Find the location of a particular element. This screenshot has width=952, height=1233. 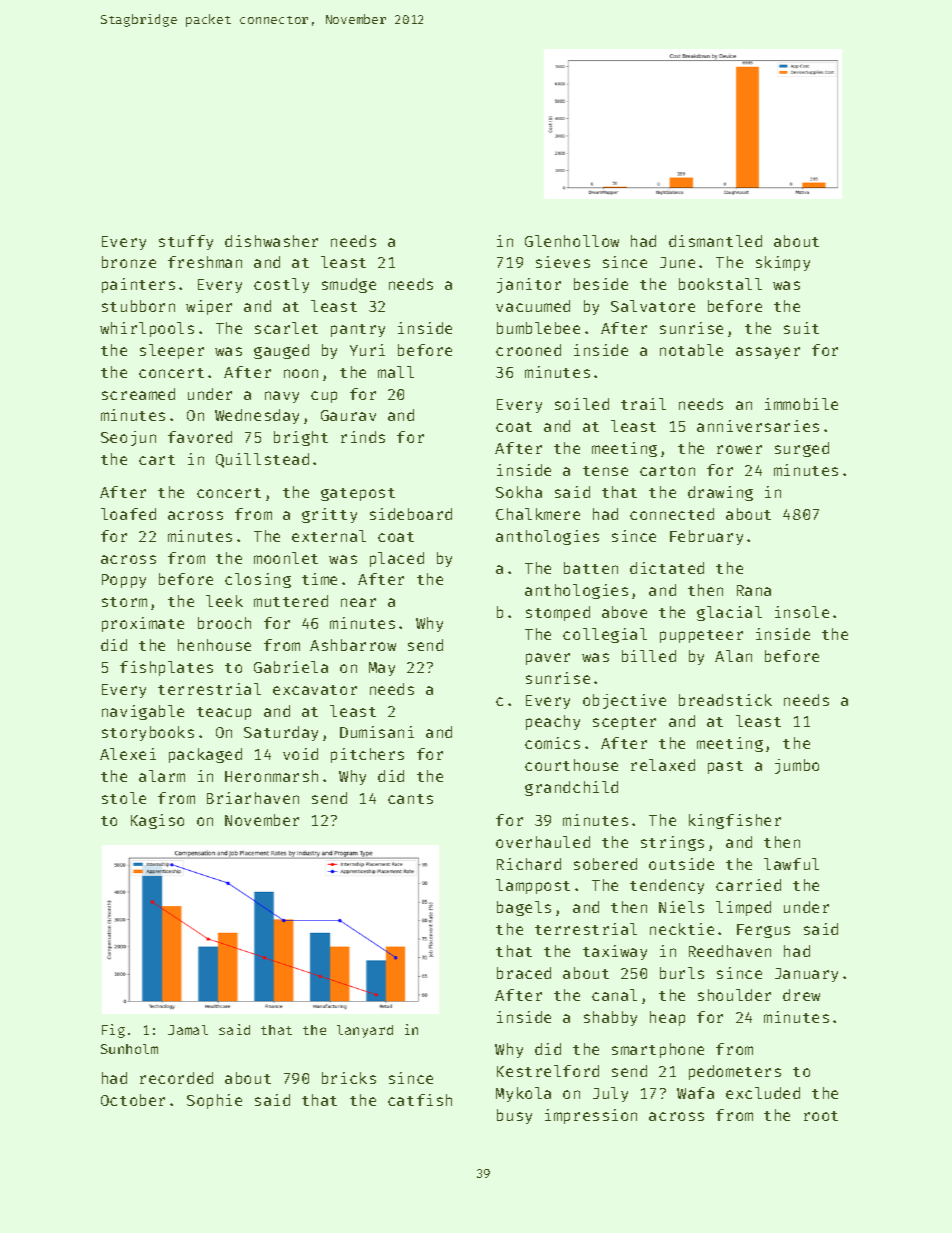

dishwasher is located at coordinates (271, 241).
